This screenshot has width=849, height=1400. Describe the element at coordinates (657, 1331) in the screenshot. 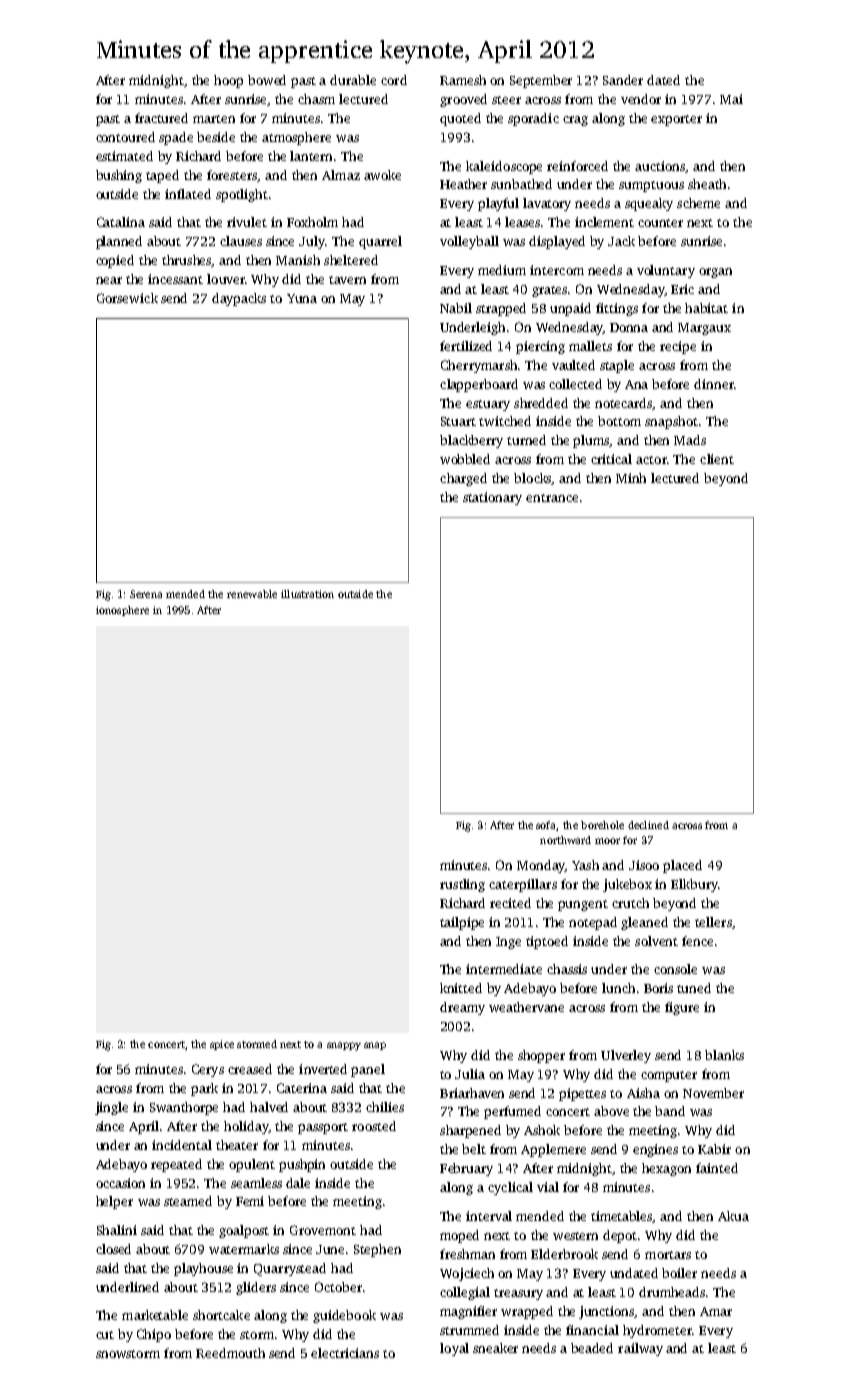

I see `hydrometer` at that location.
